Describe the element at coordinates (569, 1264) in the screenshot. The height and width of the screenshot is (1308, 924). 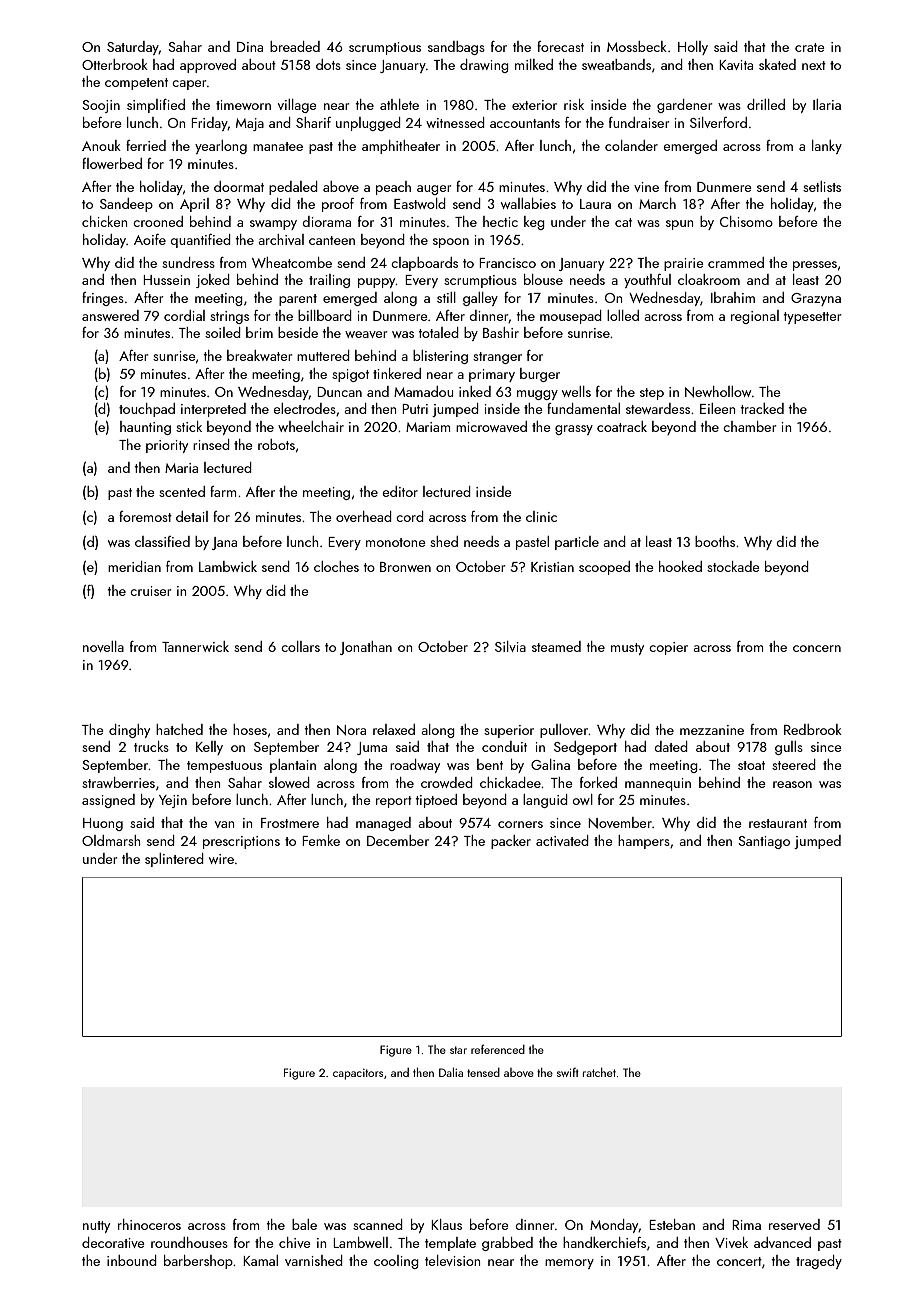
I see `memory` at that location.
